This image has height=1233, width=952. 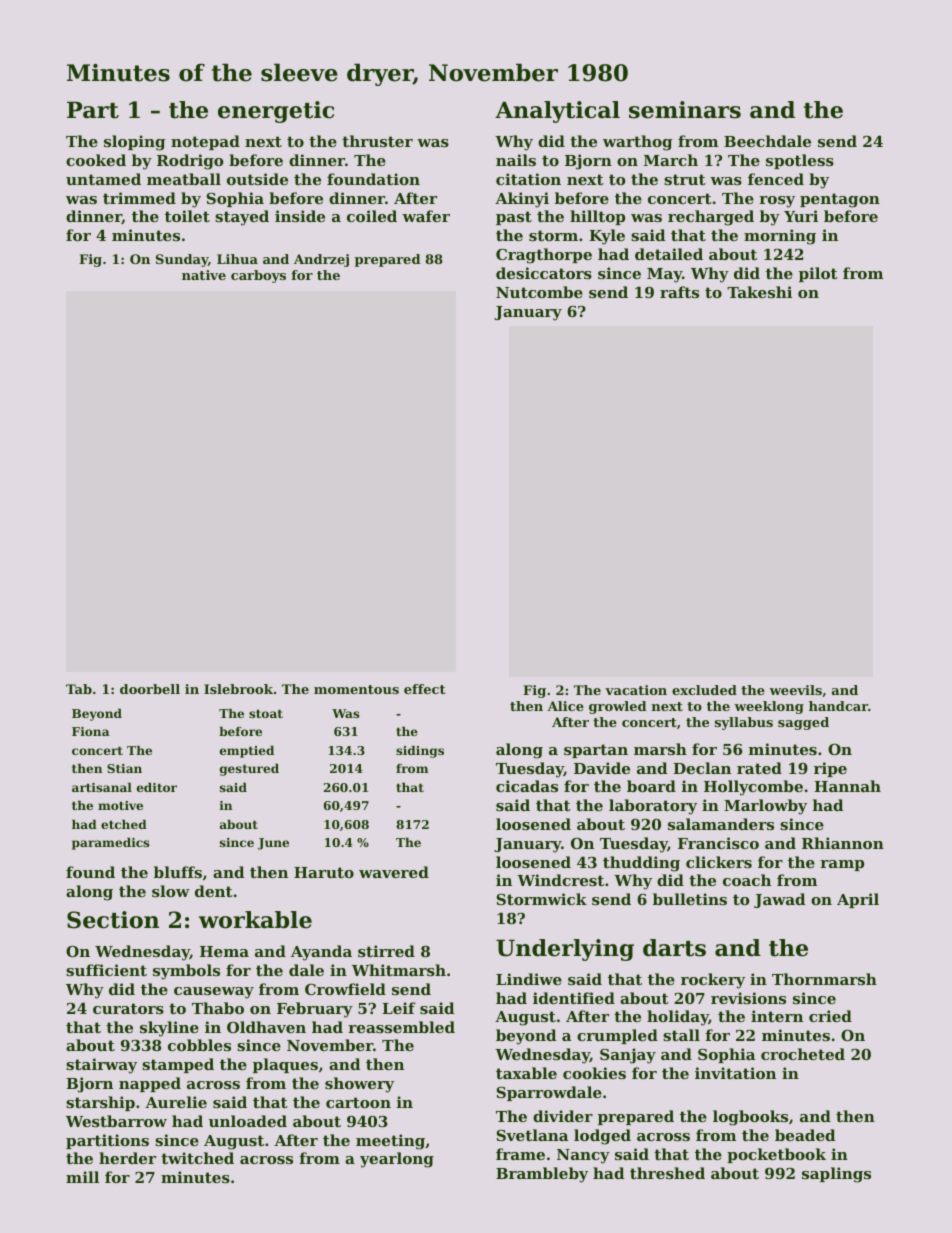 I want to click on spotless, so click(x=800, y=161).
